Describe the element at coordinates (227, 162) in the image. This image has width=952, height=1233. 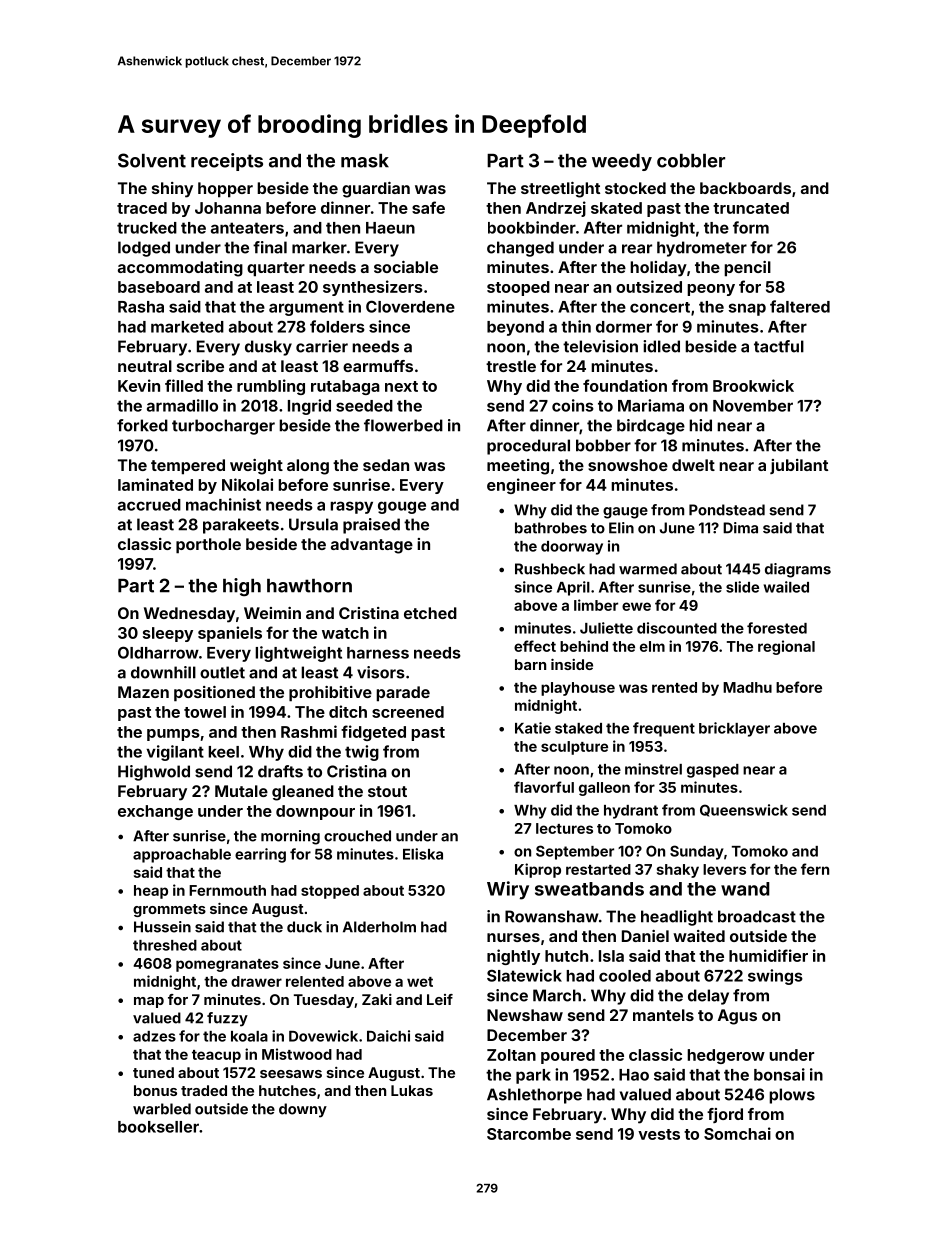
I see `receipts` at that location.
